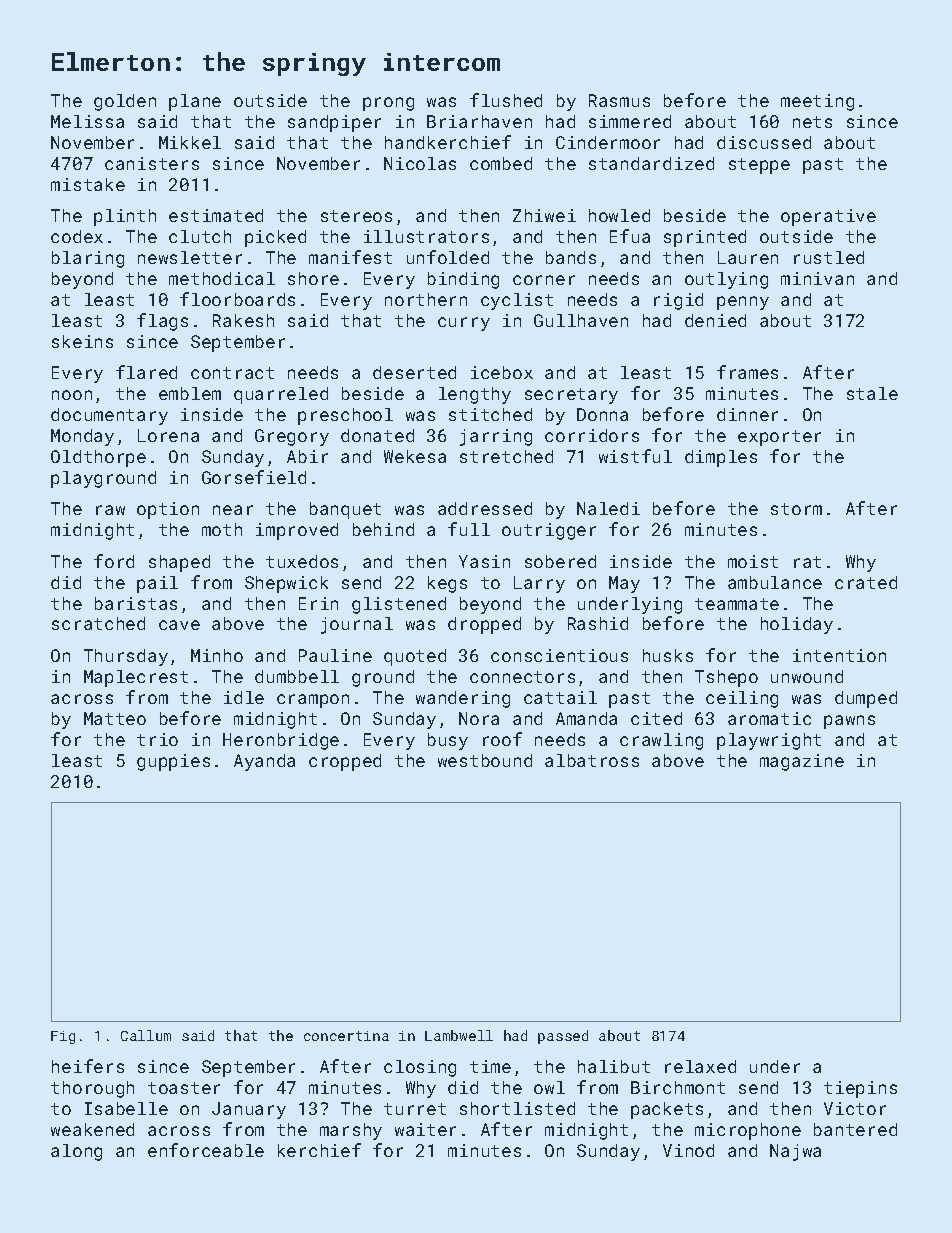  What do you see at coordinates (98, 623) in the screenshot?
I see `scratched` at bounding box center [98, 623].
